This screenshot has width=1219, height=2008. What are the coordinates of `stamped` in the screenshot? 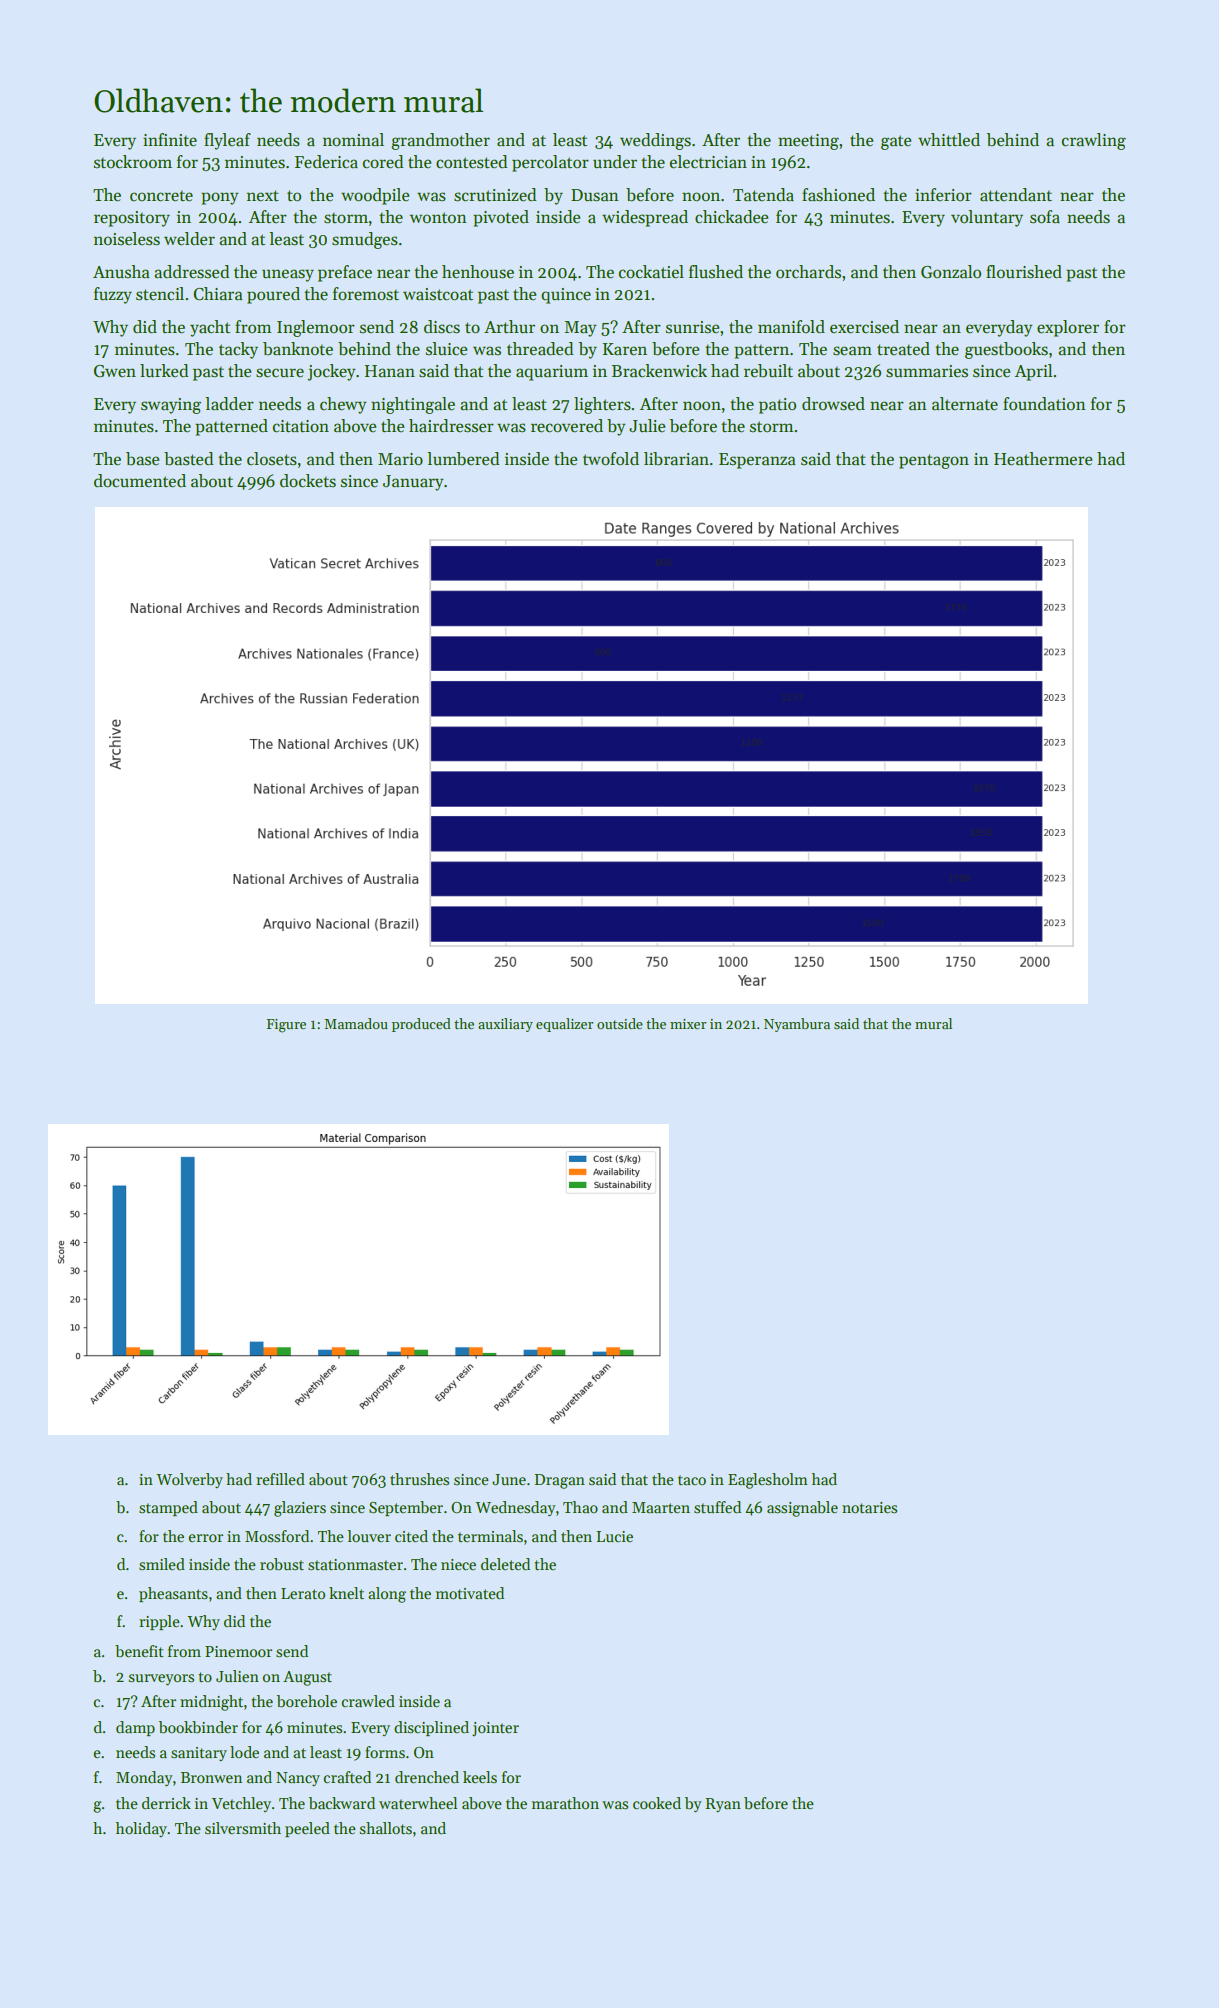 It's located at (168, 1508).
